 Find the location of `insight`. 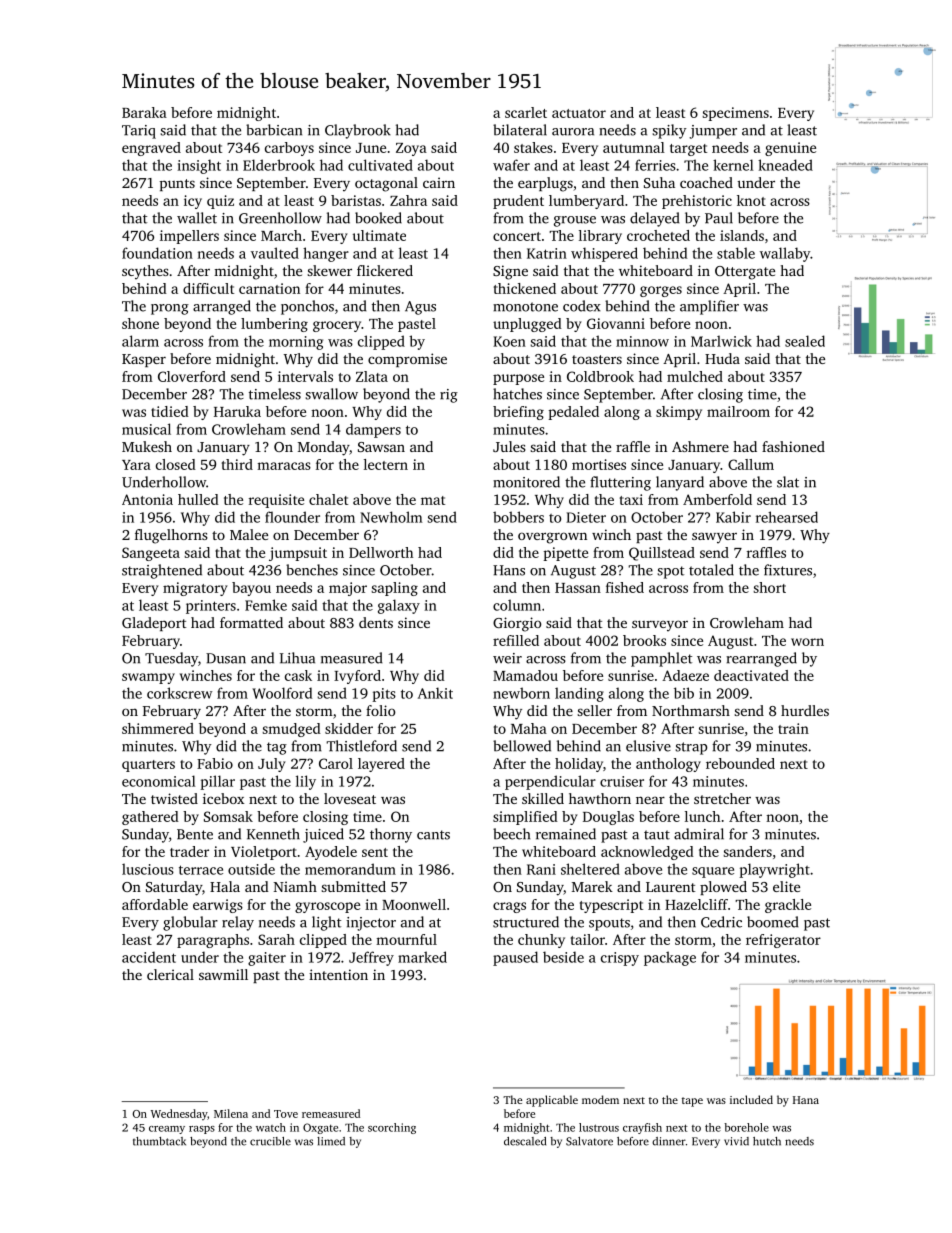

insight is located at coordinates (199, 166).
